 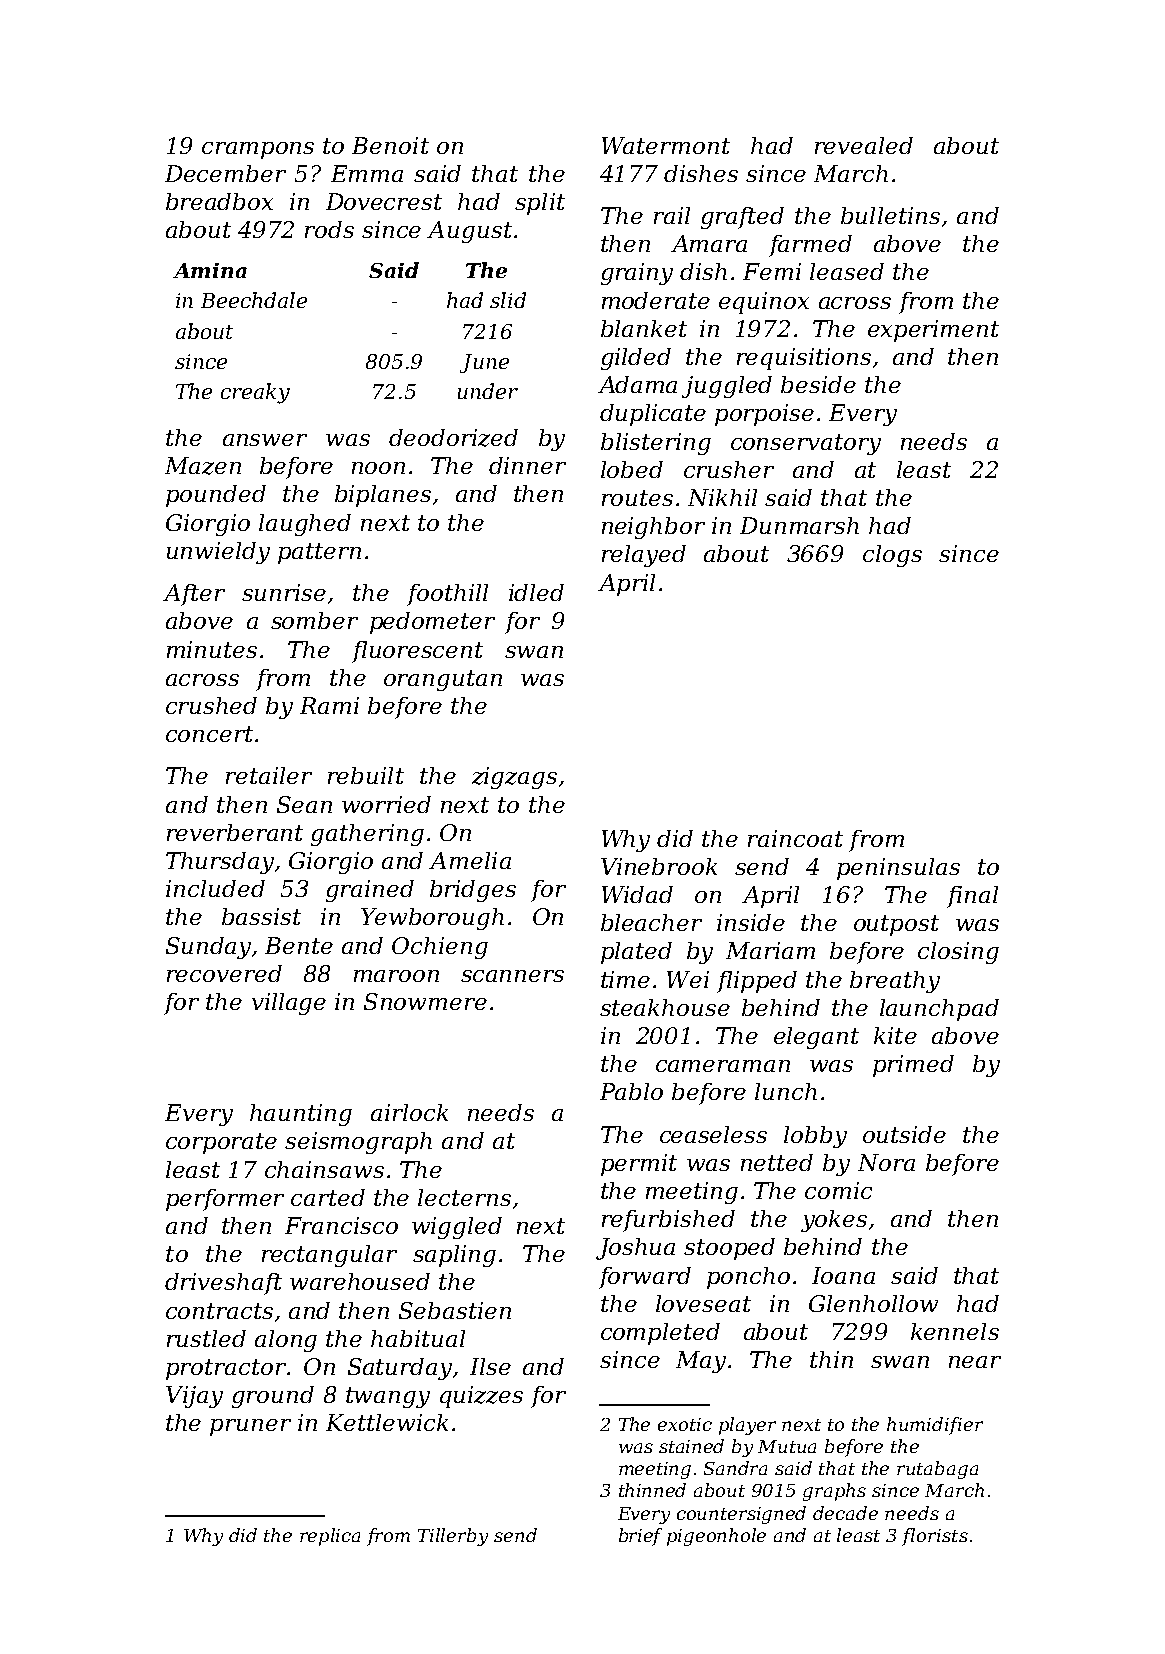 I want to click on florists, so click(x=935, y=1537).
